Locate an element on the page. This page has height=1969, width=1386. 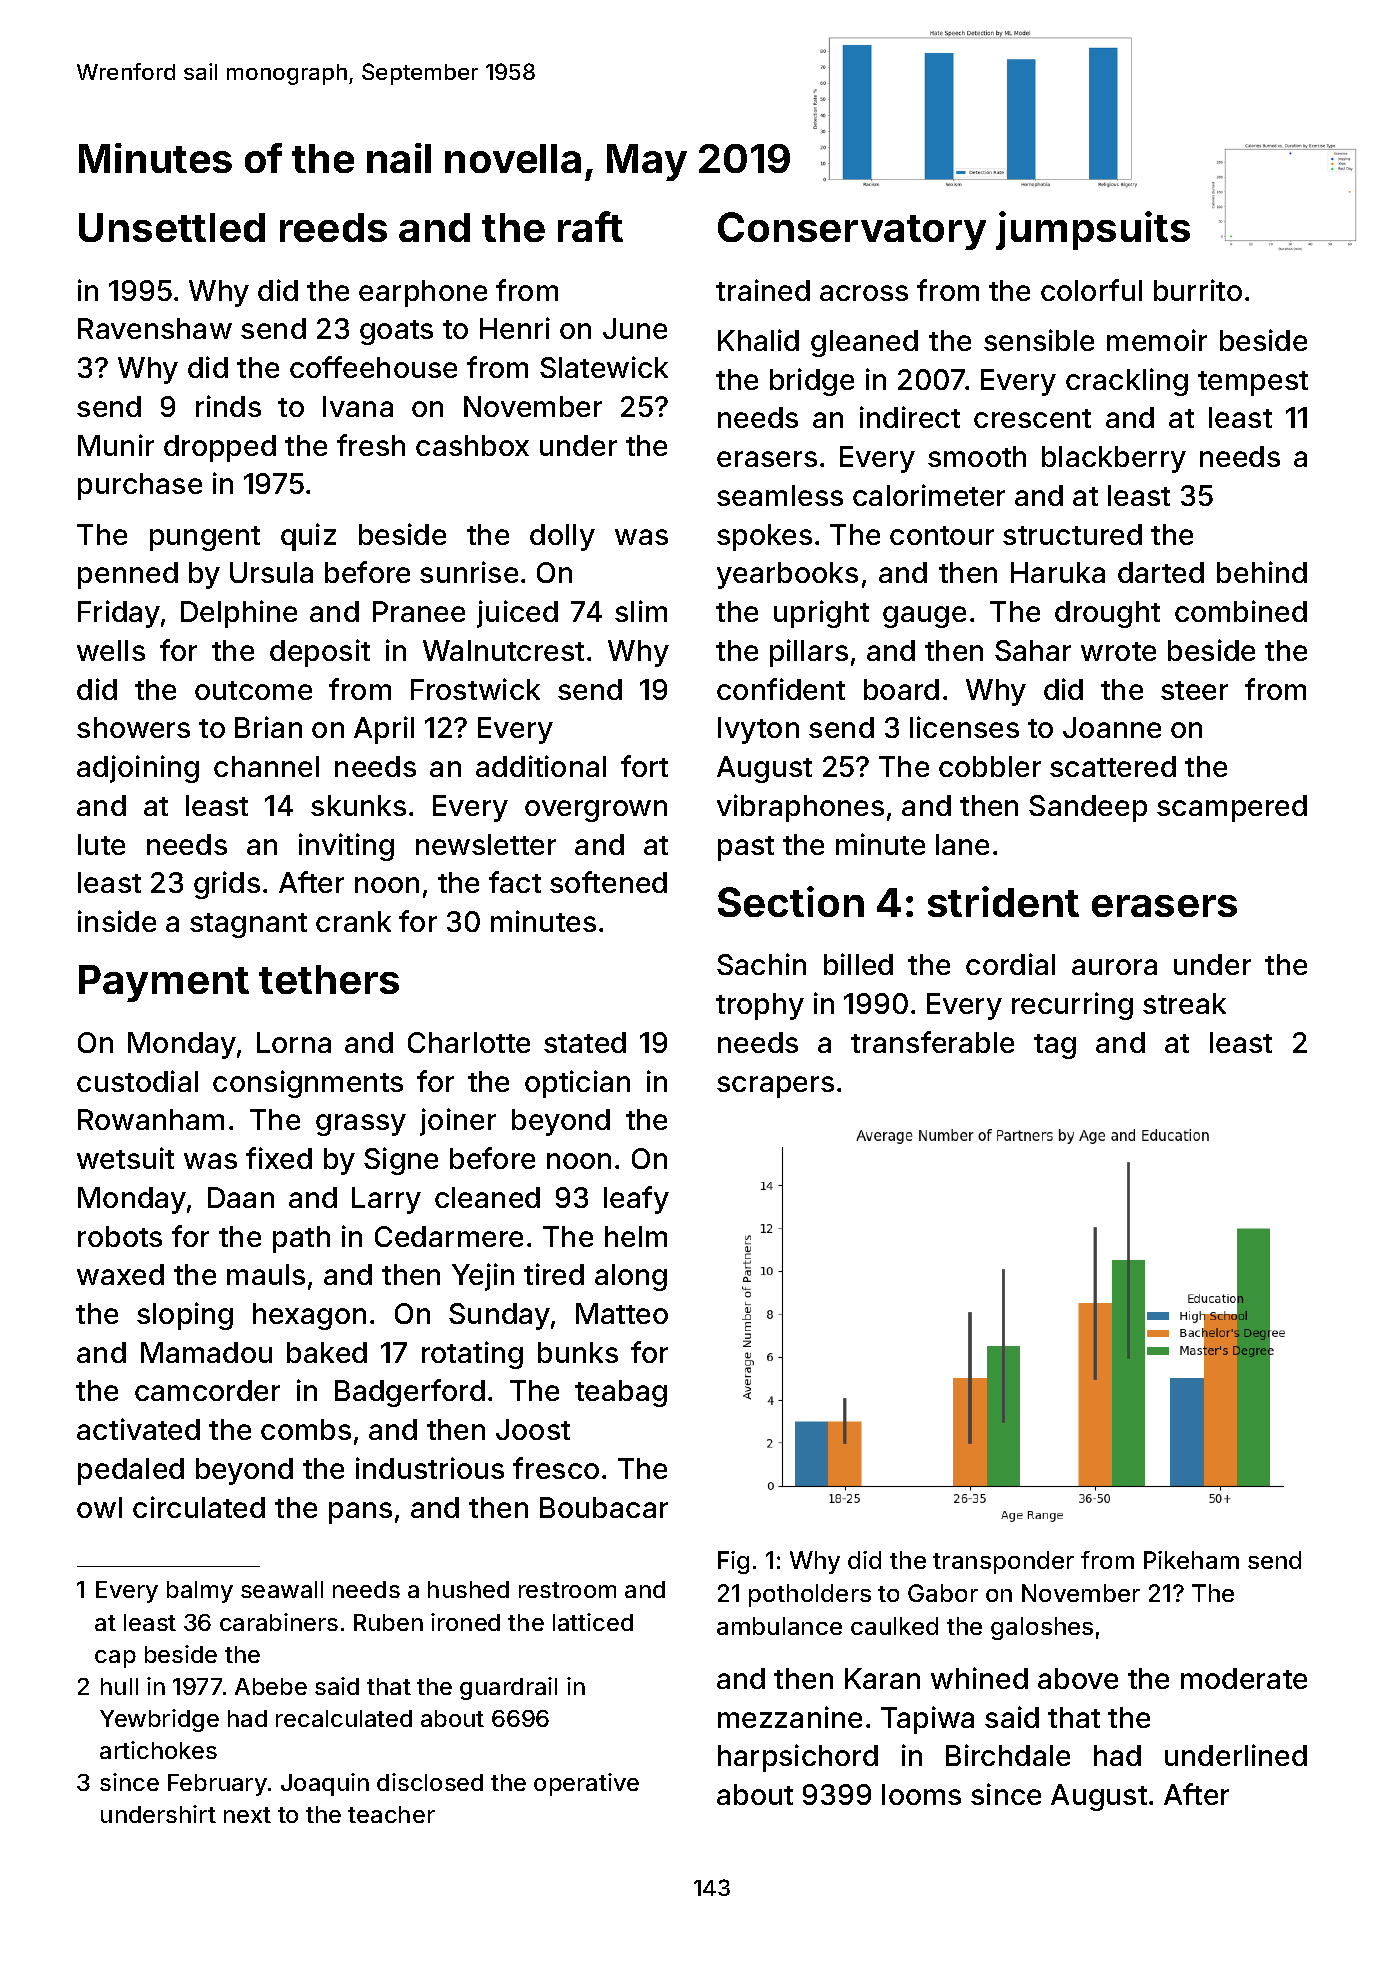
Matteo is located at coordinates (622, 1313).
